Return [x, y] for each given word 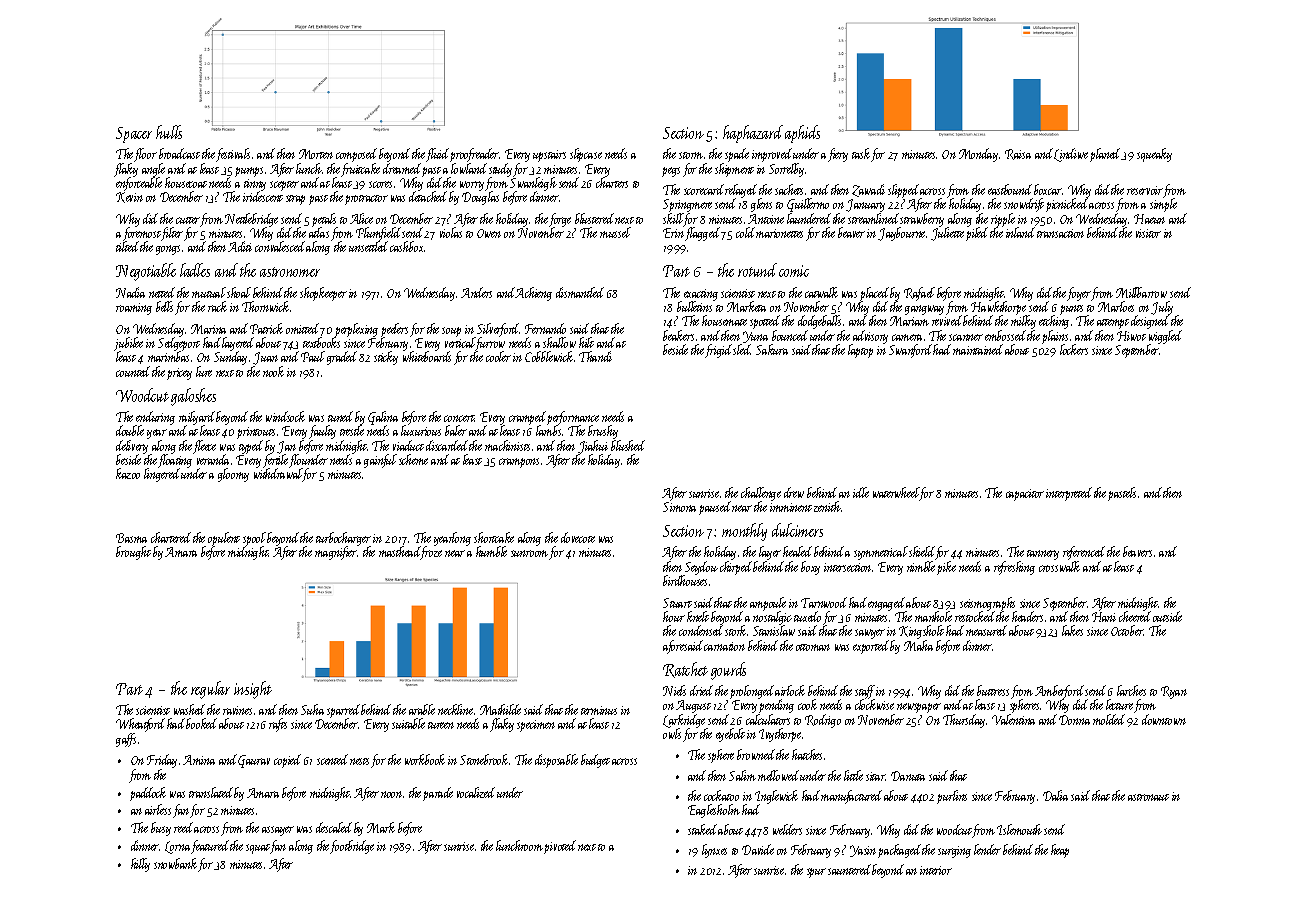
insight [253, 690]
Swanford [911, 351]
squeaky [1154, 155]
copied [287, 761]
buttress [993, 690]
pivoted [560, 847]
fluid [437, 155]
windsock [285, 416]
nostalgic [772, 618]
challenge [761, 494]
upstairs [549, 156]
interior [936, 870]
